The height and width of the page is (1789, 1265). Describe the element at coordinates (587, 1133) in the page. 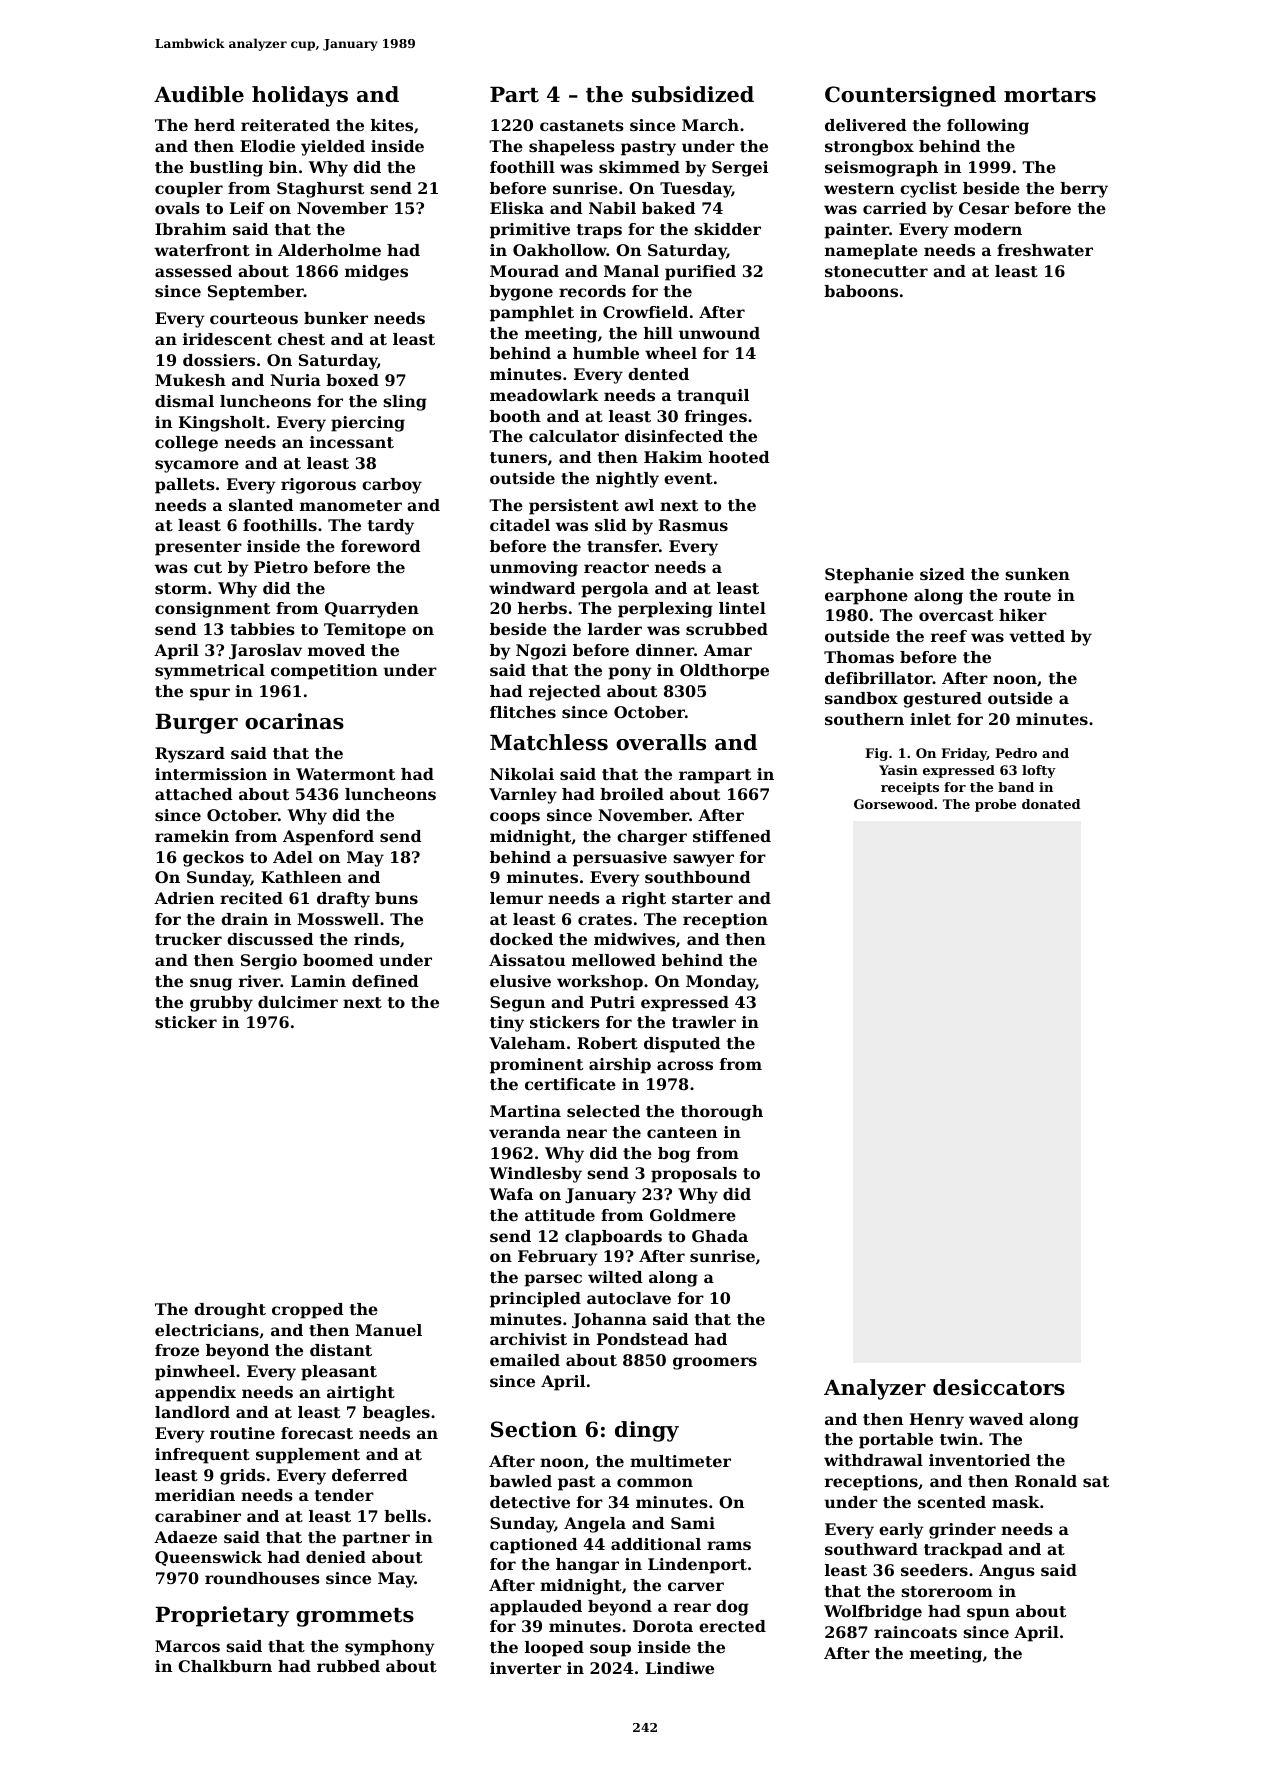

I see `near` at that location.
